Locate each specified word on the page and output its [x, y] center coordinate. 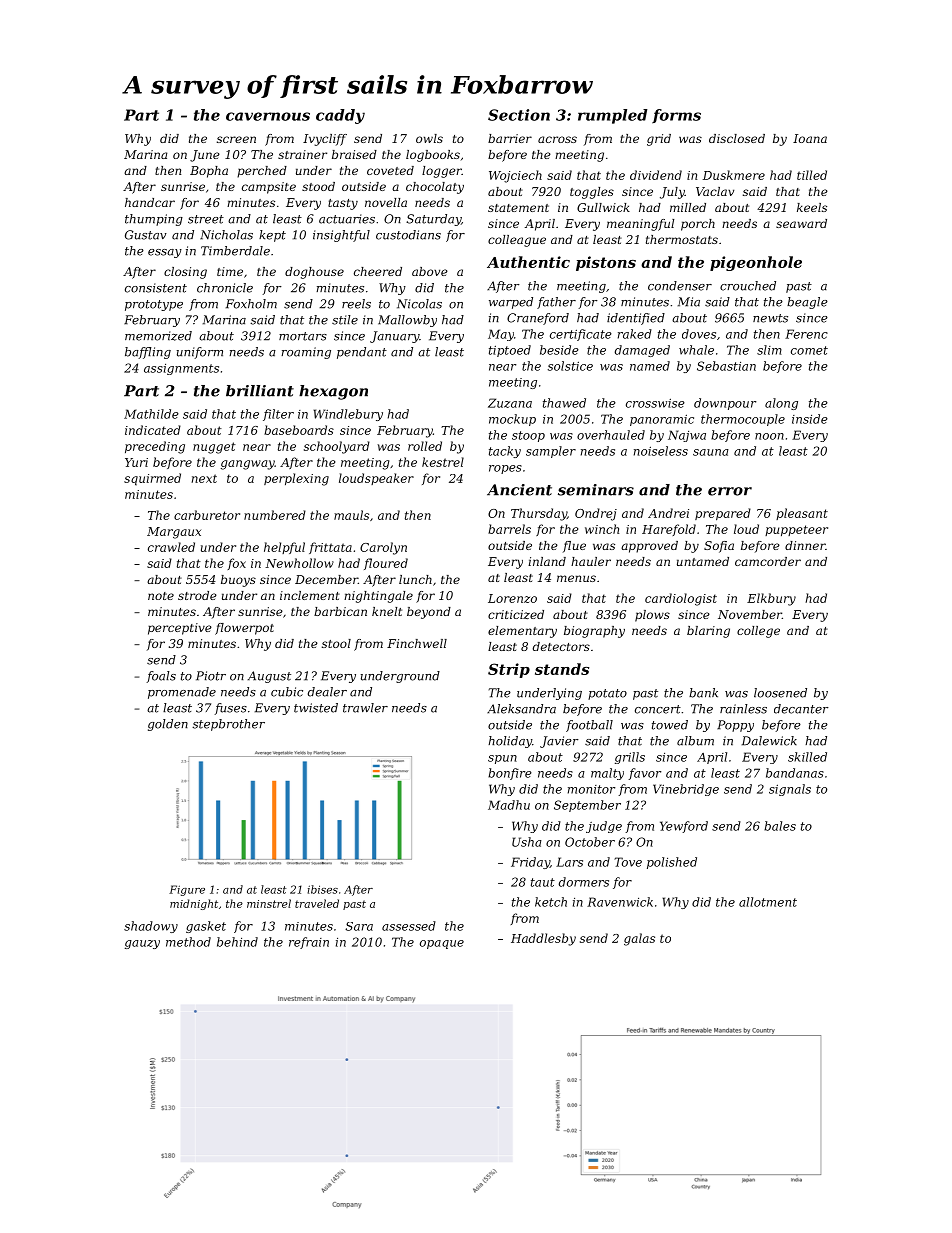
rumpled [613, 116]
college [758, 632]
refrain [309, 943]
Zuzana [510, 403]
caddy [340, 116]
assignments [181, 369]
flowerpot [244, 629]
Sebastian [726, 366]
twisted [316, 708]
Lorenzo [512, 598]
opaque [442, 944]
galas [639, 939]
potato [607, 694]
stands [562, 669]
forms [676, 116]
